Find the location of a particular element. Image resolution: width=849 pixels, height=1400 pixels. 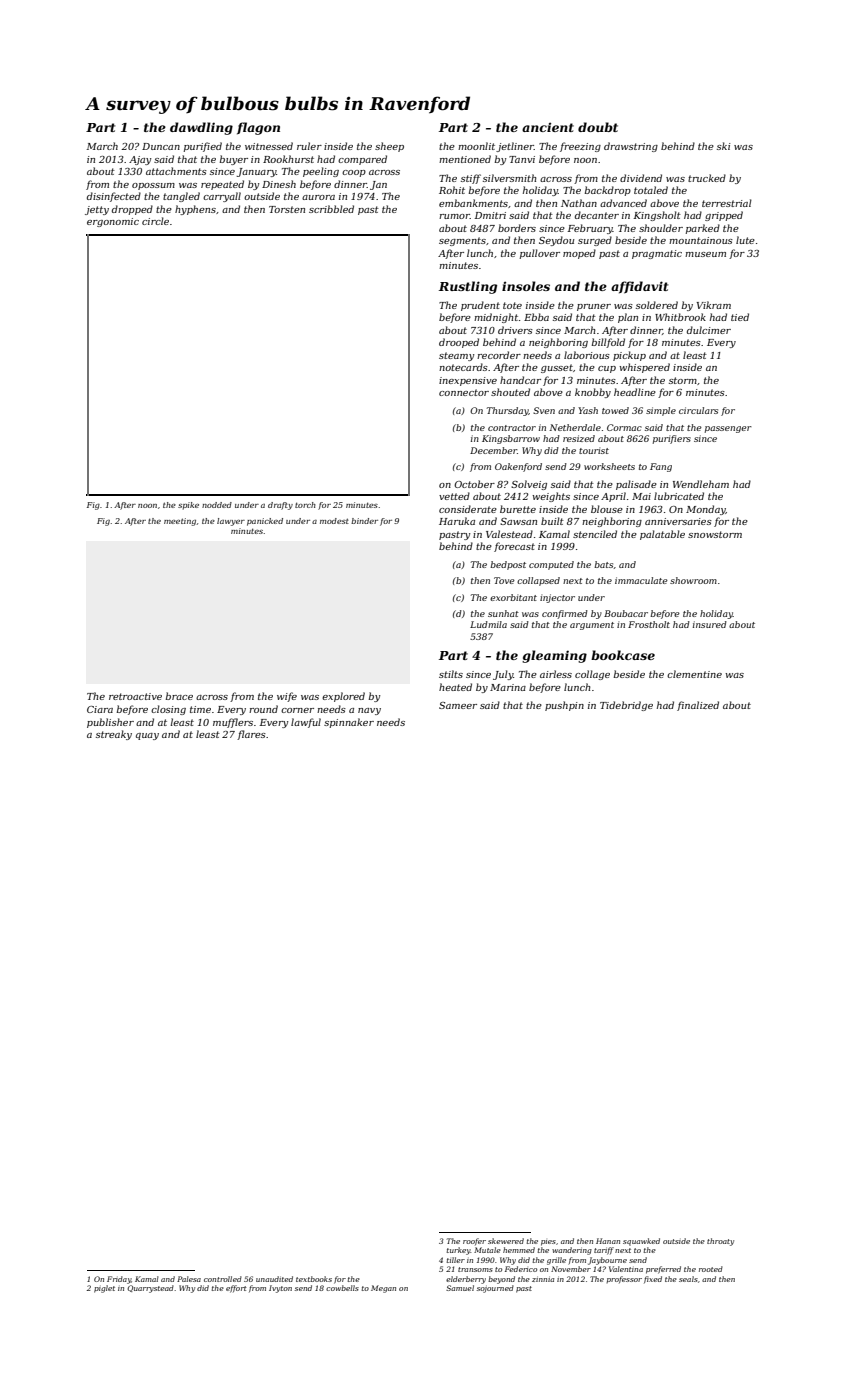

meeting is located at coordinates (180, 522).
